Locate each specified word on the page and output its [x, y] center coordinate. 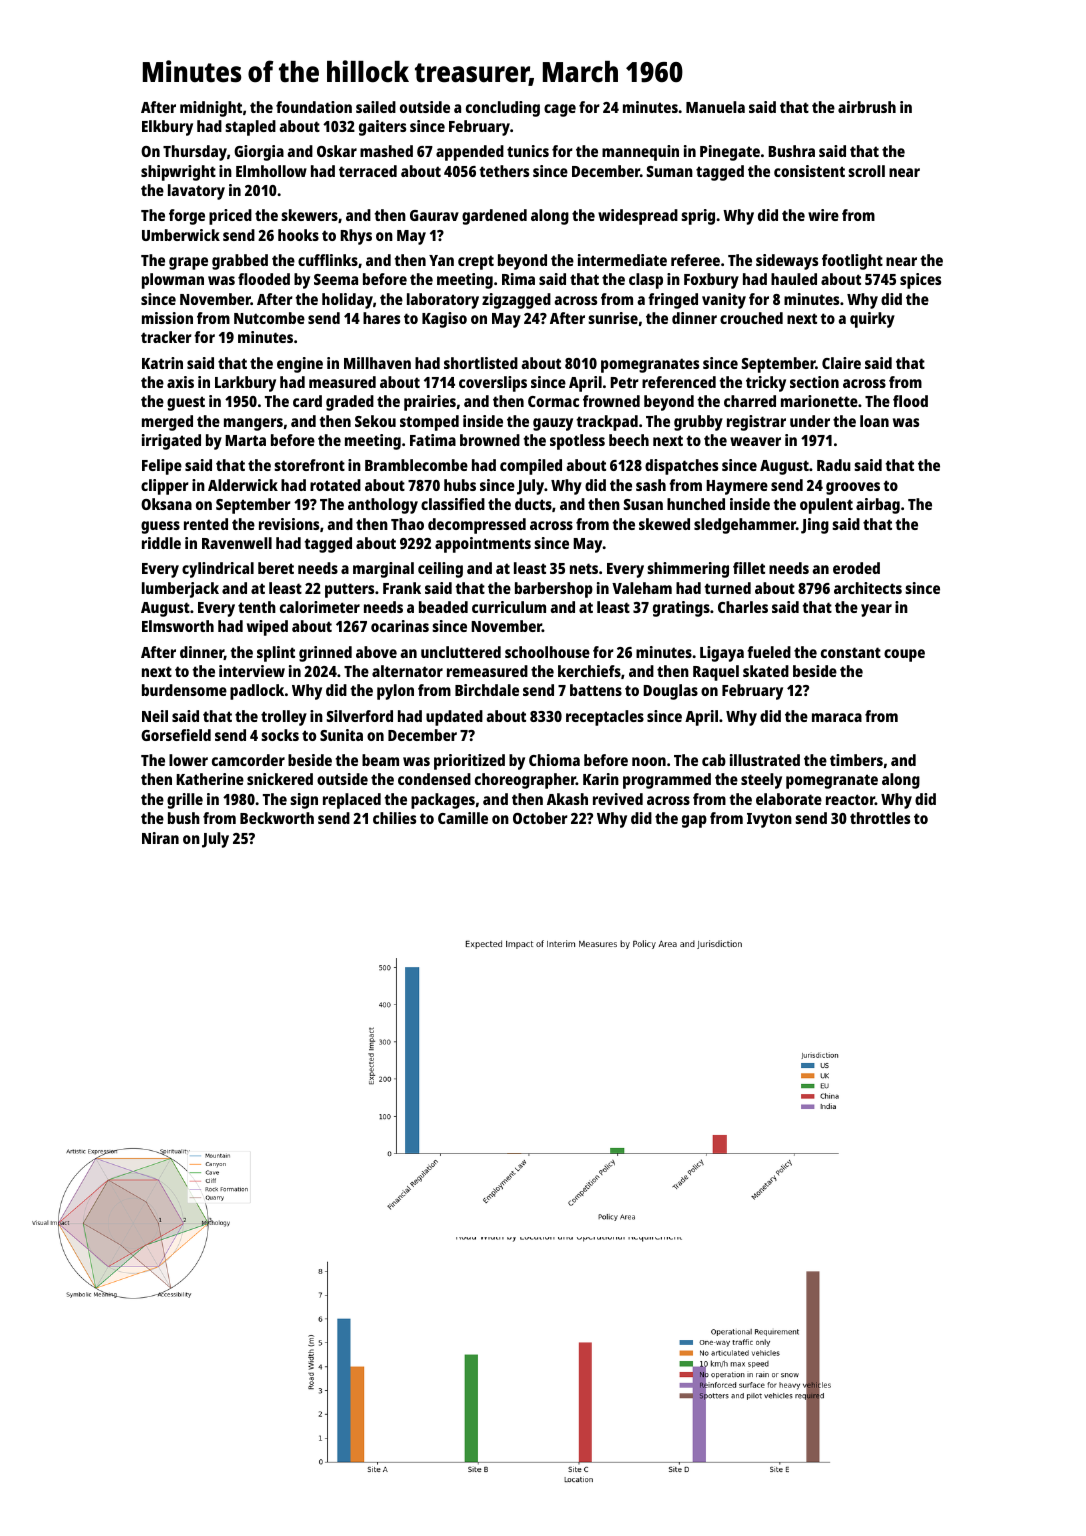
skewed [664, 524]
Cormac [553, 401]
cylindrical [218, 570]
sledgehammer [745, 526]
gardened [494, 217]
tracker [166, 337]
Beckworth [277, 818]
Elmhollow [271, 171]
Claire [841, 363]
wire [823, 215]
